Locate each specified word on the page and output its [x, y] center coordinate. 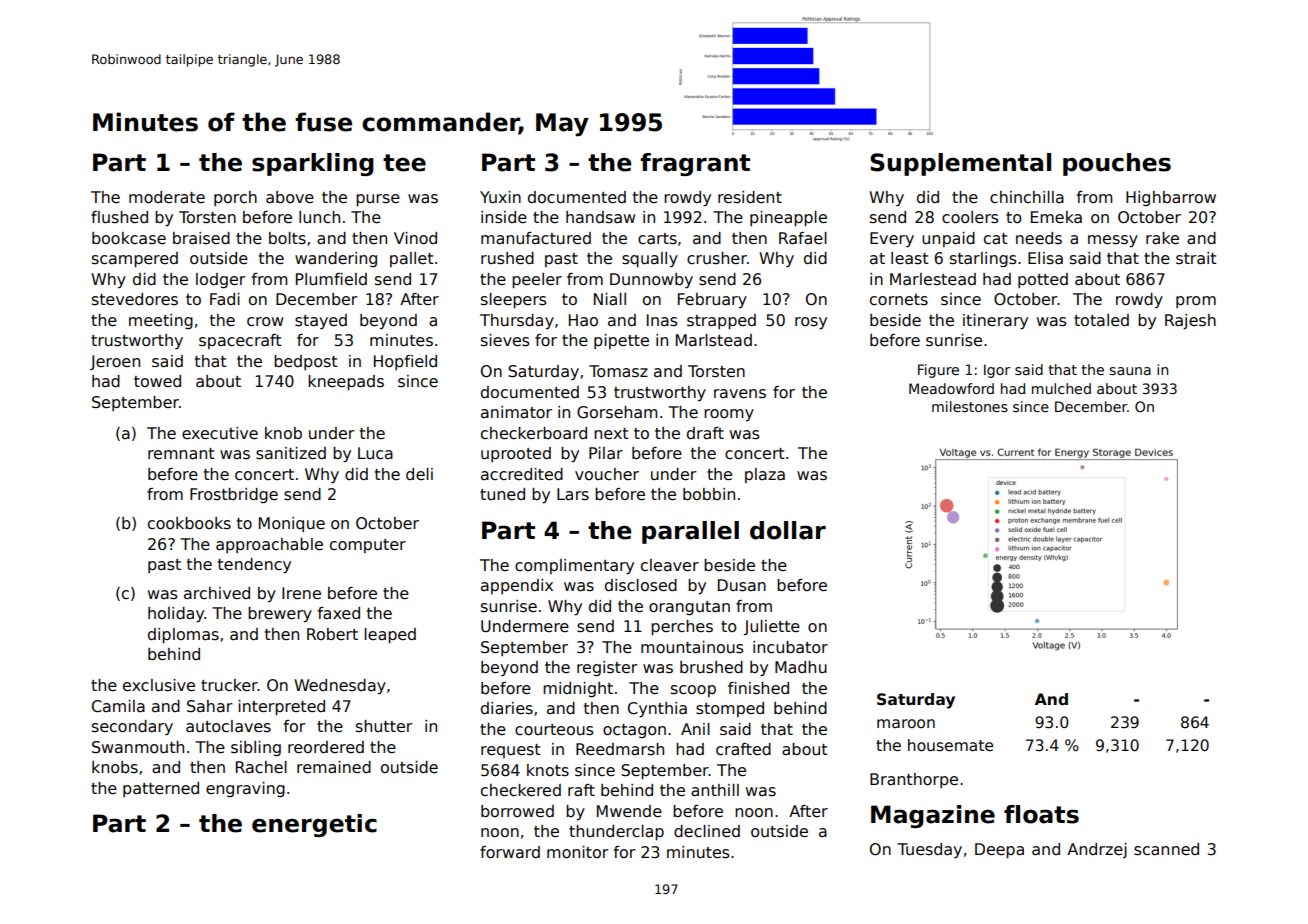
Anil [695, 729]
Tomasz [618, 371]
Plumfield [331, 279]
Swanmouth [138, 747]
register [607, 668]
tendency [254, 566]
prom [1196, 302]
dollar [788, 530]
